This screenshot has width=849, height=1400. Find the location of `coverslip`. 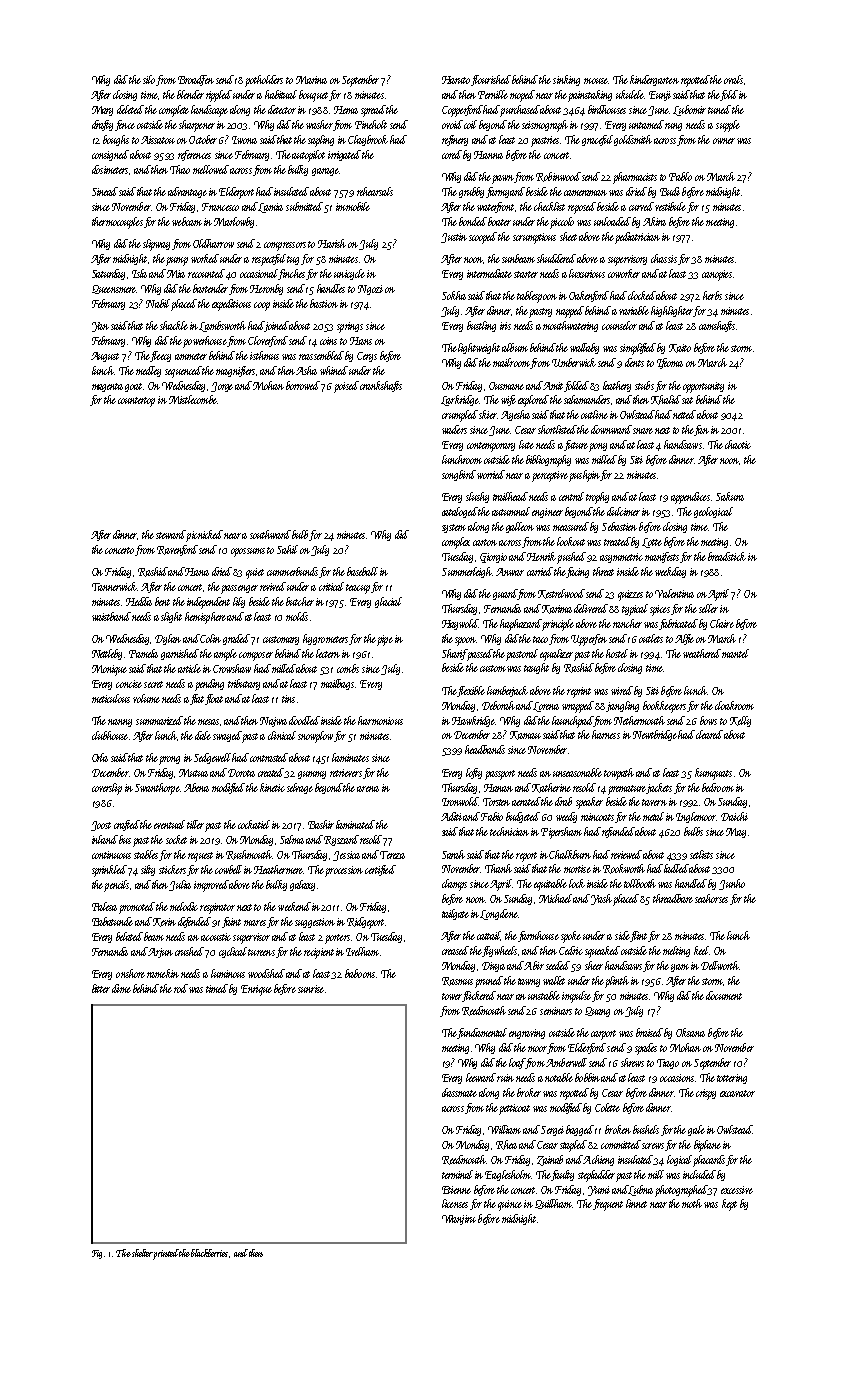

coverslip is located at coordinates (107, 789).
